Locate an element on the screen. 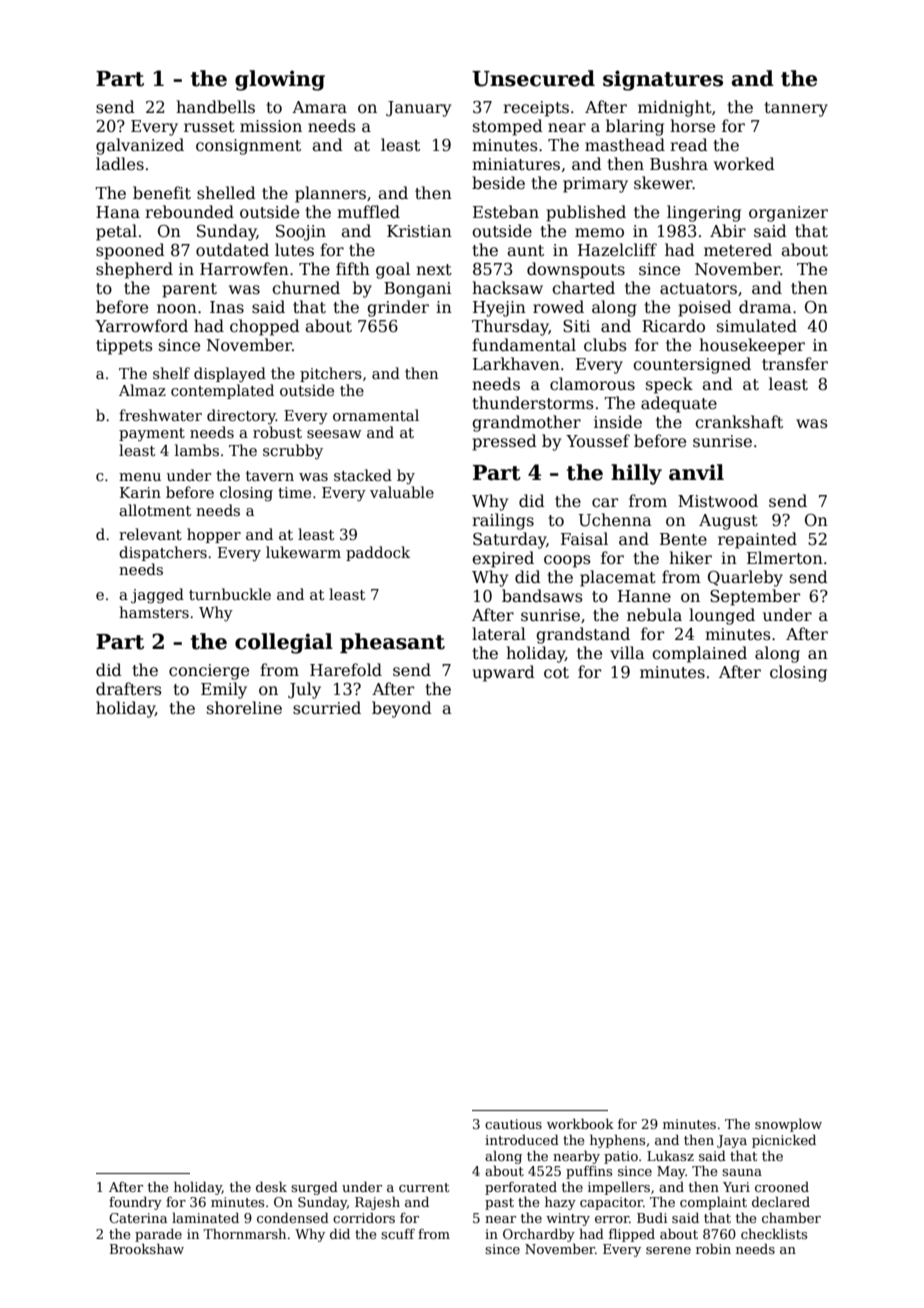 This screenshot has height=1308, width=924. beyond is located at coordinates (402, 709).
